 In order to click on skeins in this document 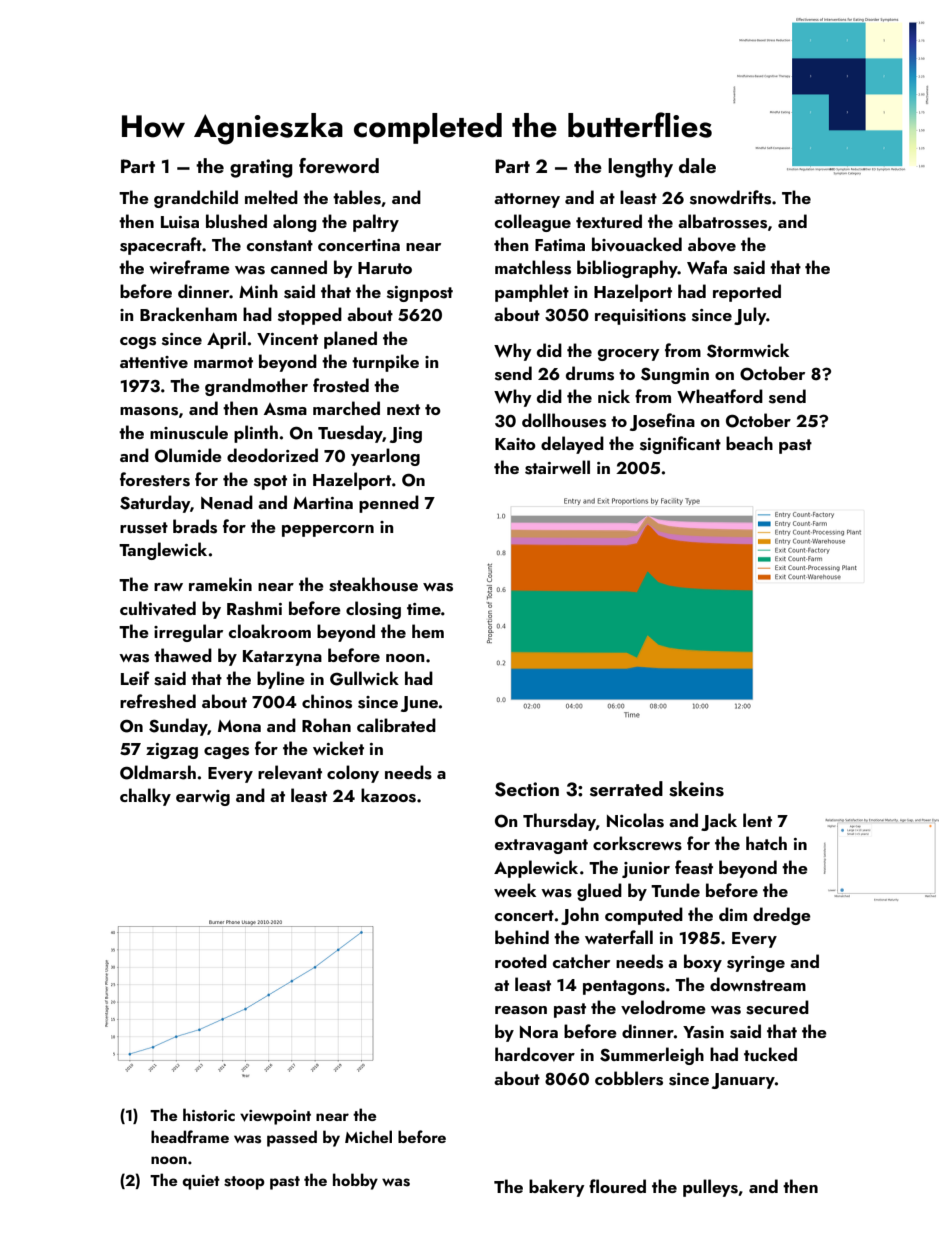, I will do `click(696, 789)`.
